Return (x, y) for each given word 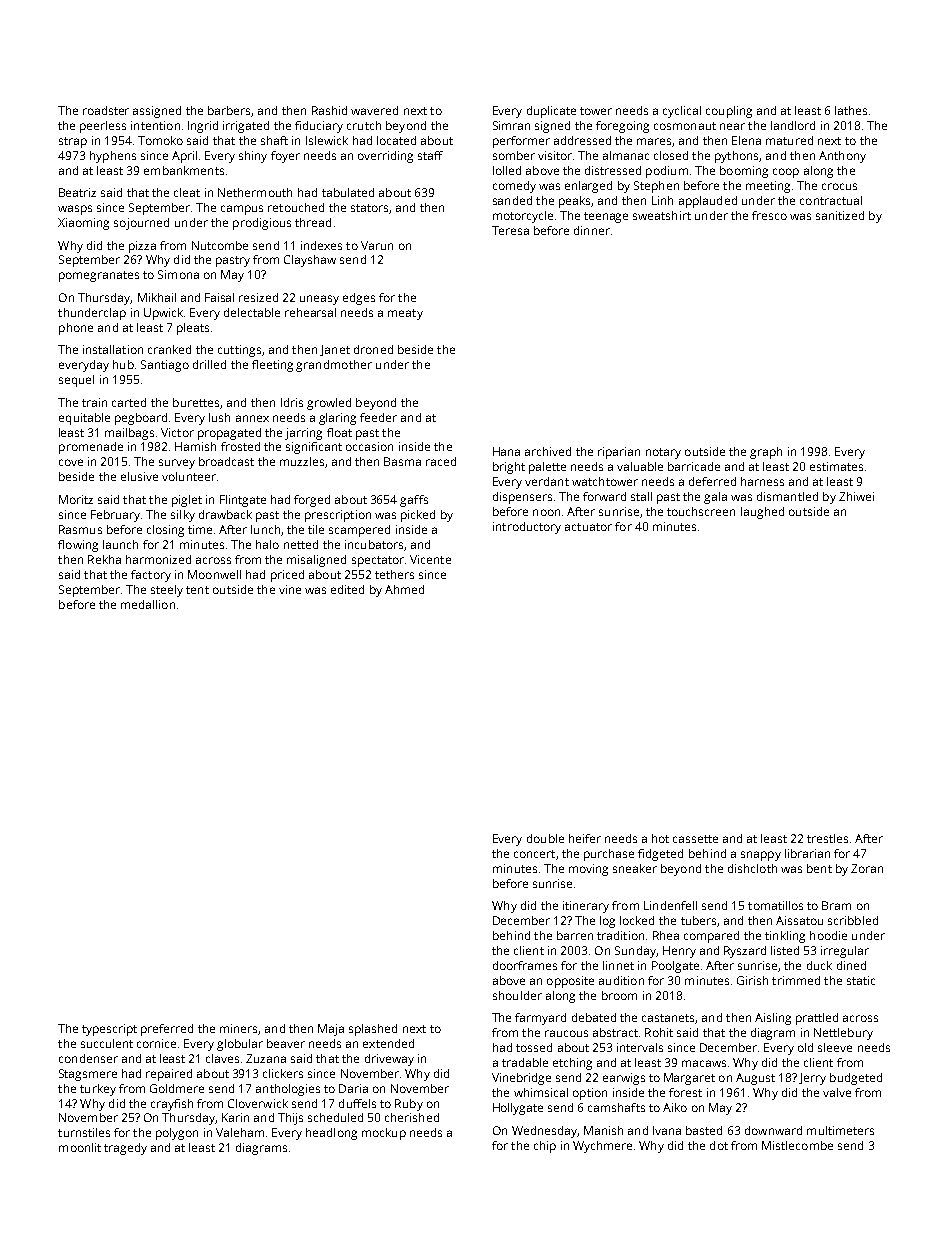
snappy (761, 856)
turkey (98, 1090)
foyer (285, 157)
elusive (139, 476)
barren (575, 935)
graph (766, 453)
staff (430, 155)
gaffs (414, 501)
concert (534, 854)
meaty (405, 314)
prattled (817, 1019)
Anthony (842, 157)
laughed (762, 513)
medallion (148, 604)
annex (252, 418)
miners (239, 1029)
